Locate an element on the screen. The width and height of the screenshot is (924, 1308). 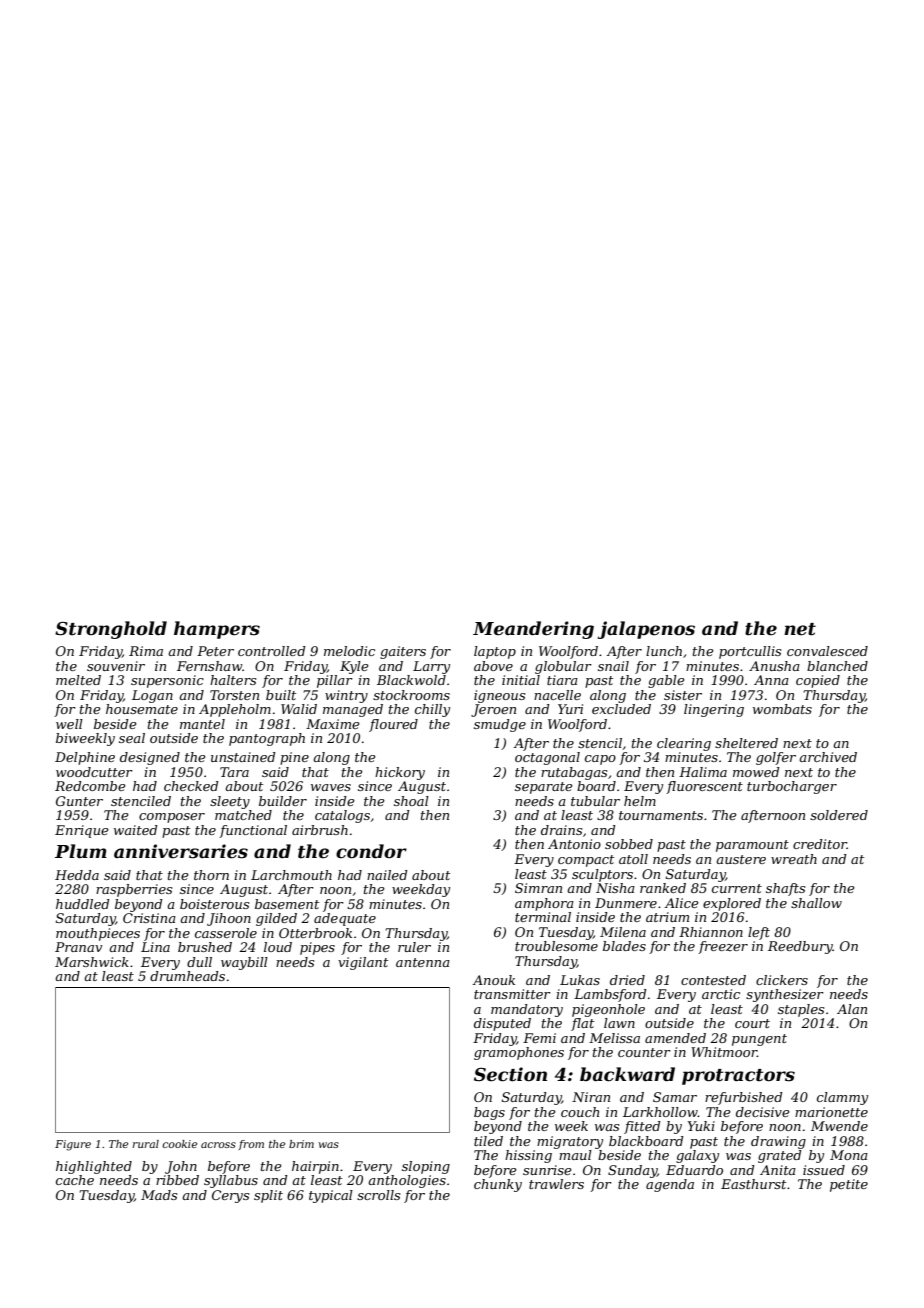
shallow is located at coordinates (816, 903).
